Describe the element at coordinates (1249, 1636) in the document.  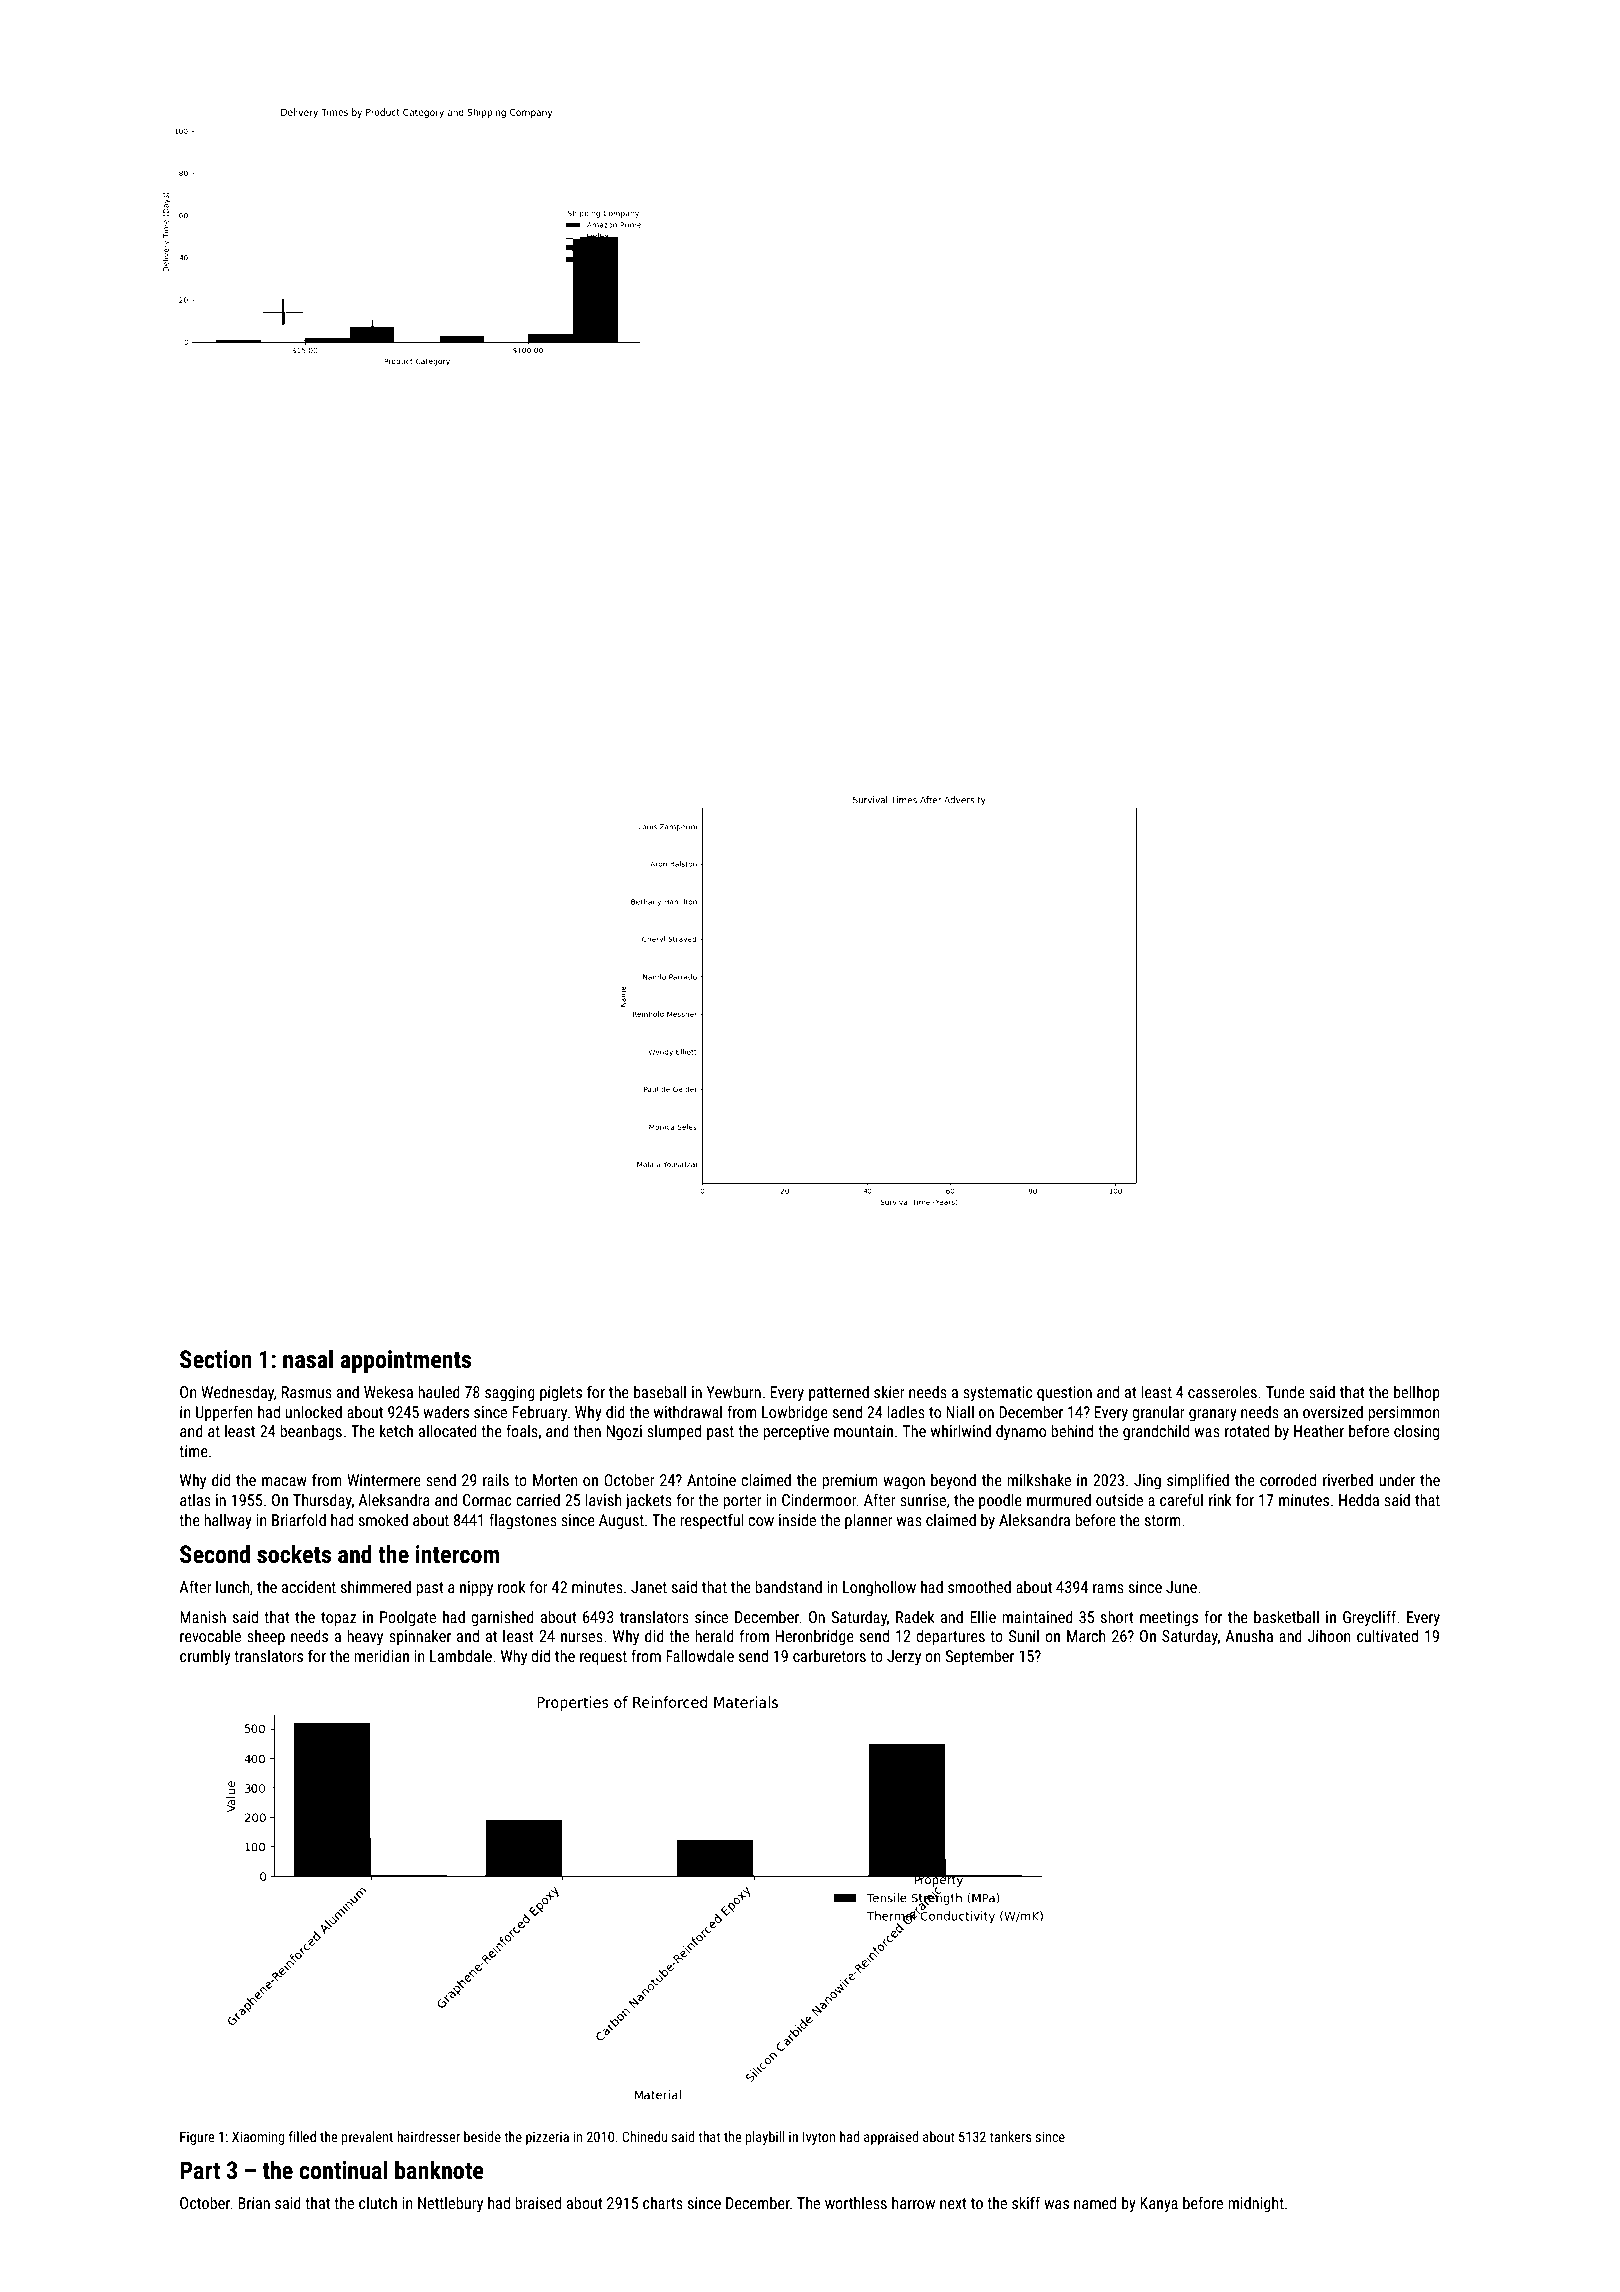
I see `Anusha` at that location.
